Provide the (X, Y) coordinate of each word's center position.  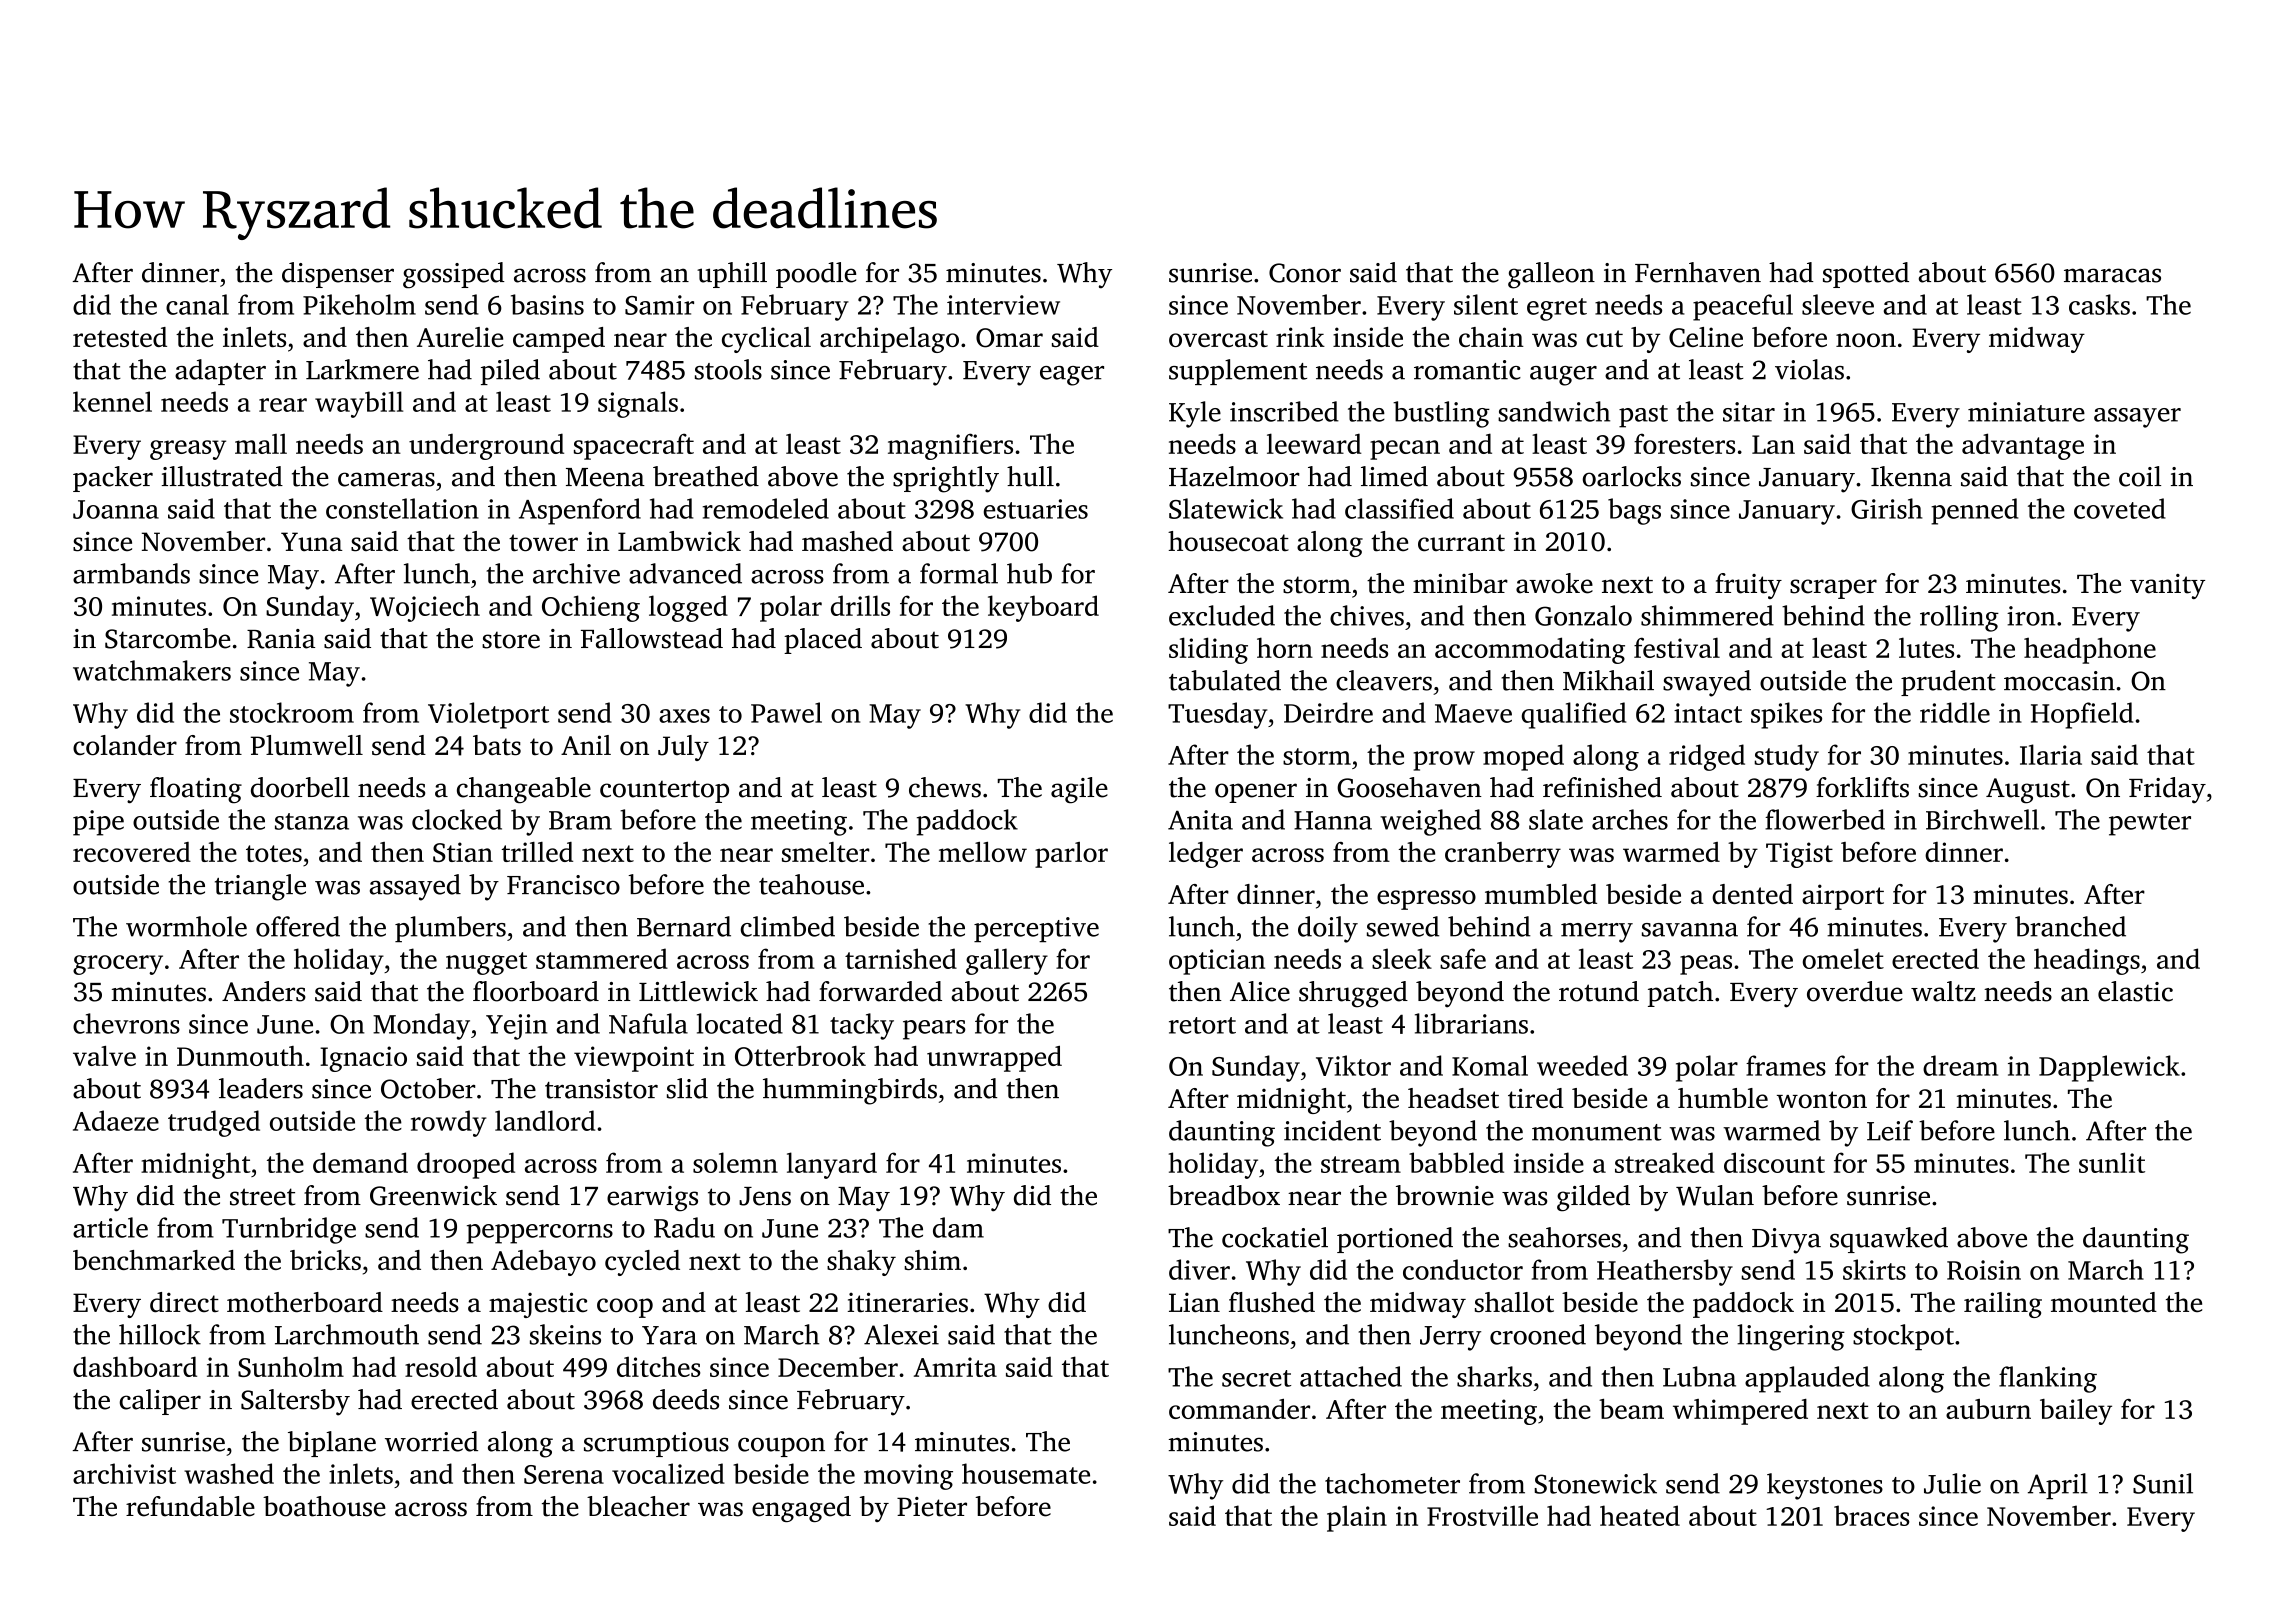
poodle (816, 275)
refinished (1602, 787)
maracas (2112, 275)
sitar (1749, 412)
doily (1328, 929)
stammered (602, 958)
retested (120, 337)
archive (576, 573)
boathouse (324, 1506)
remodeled (766, 508)
